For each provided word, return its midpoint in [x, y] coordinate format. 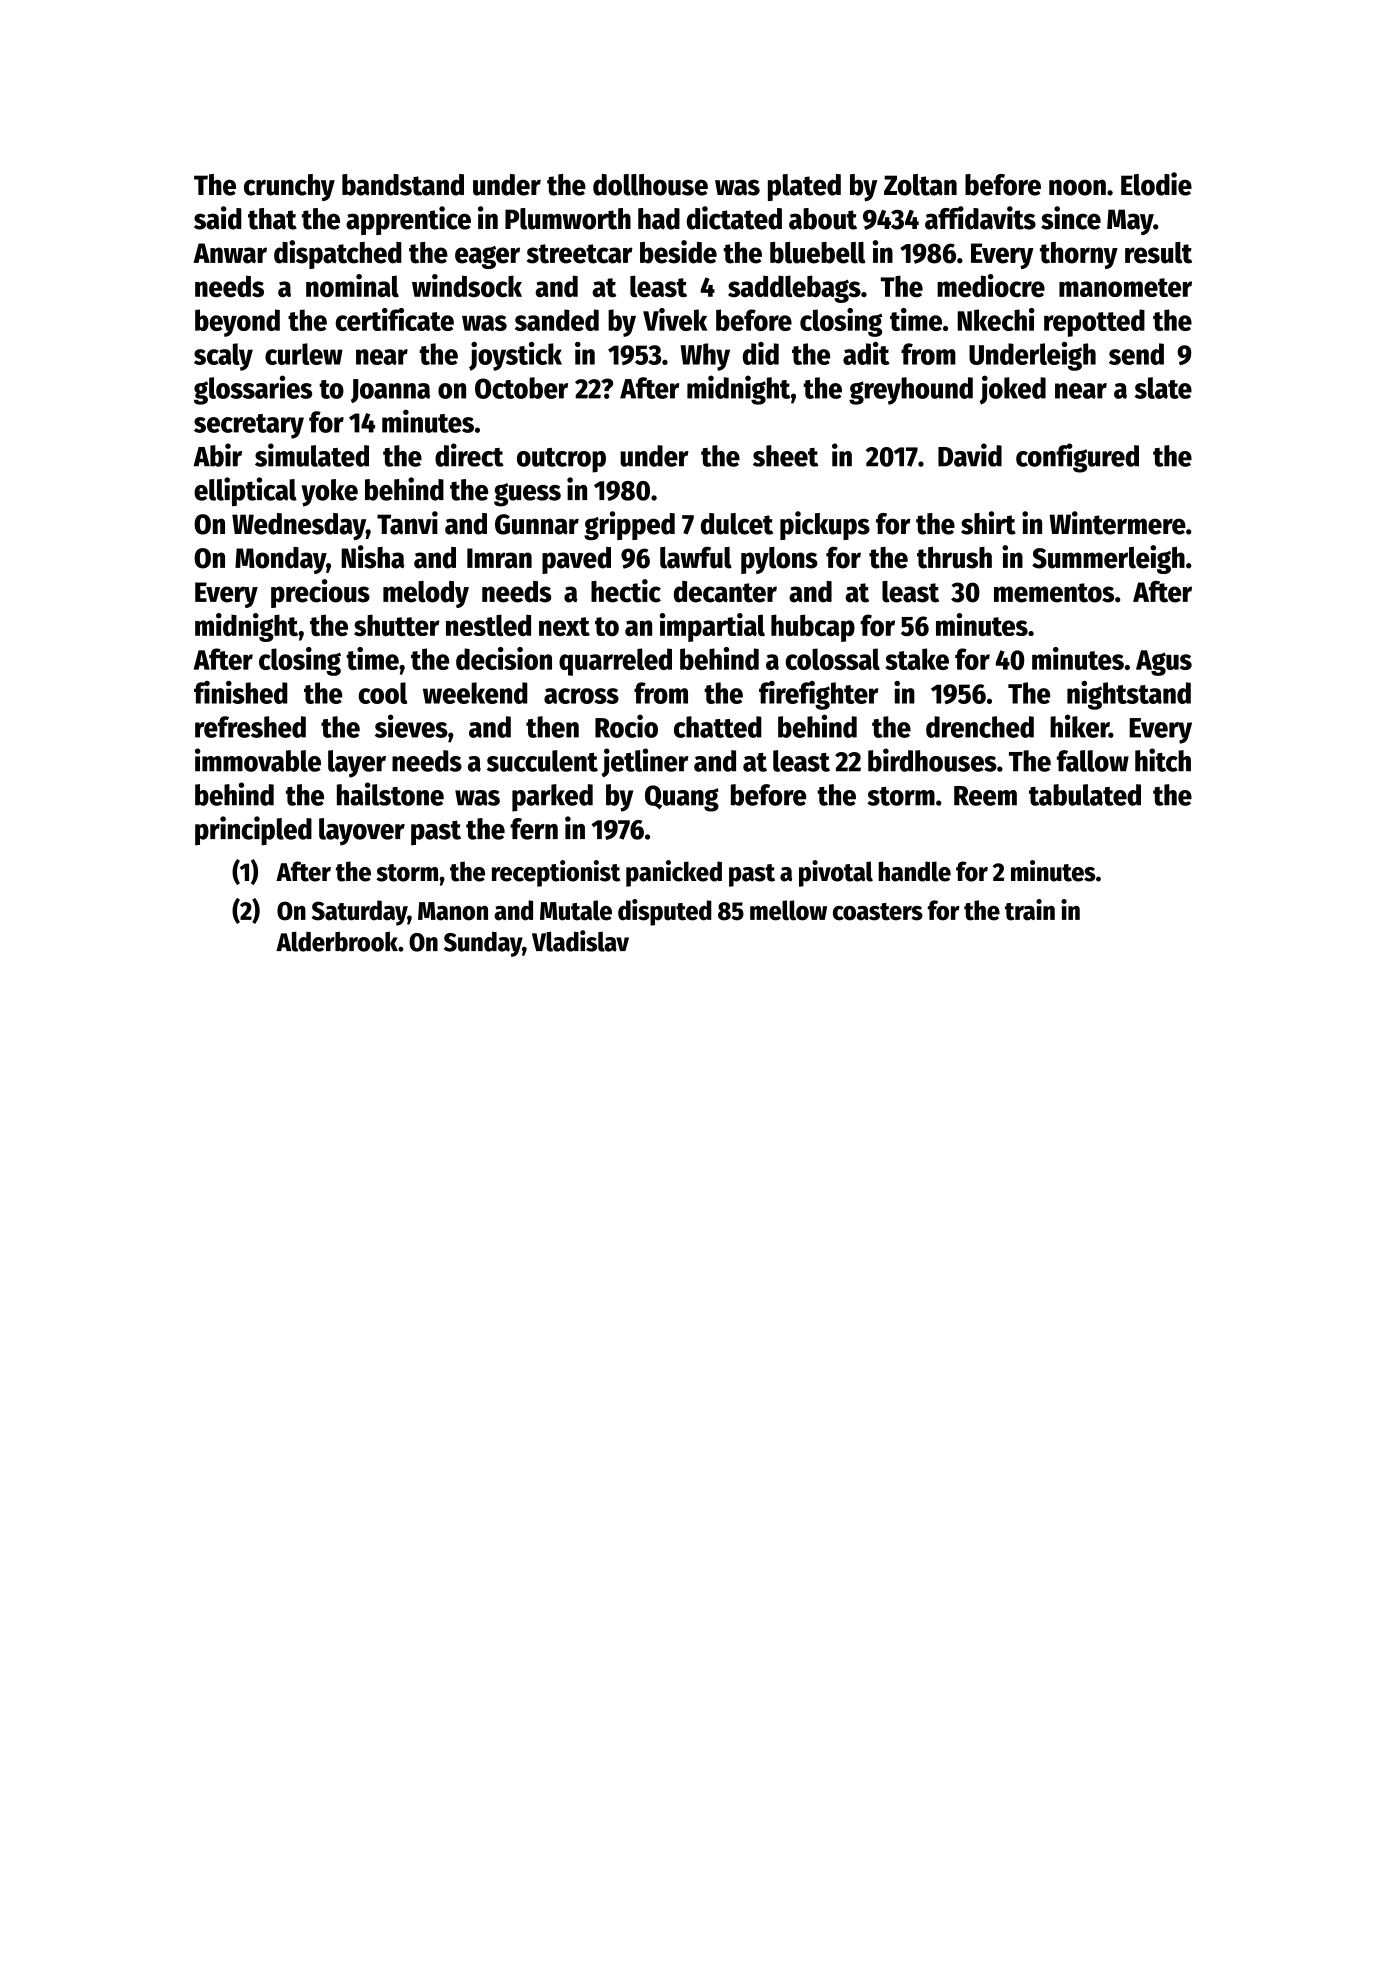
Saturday [359, 913]
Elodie [1156, 184]
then [552, 727]
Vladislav [580, 941]
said [218, 218]
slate [1163, 388]
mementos [1054, 593]
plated [804, 187]
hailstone [390, 794]
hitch [1163, 760]
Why [705, 357]
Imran [499, 558]
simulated [312, 455]
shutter [397, 625]
